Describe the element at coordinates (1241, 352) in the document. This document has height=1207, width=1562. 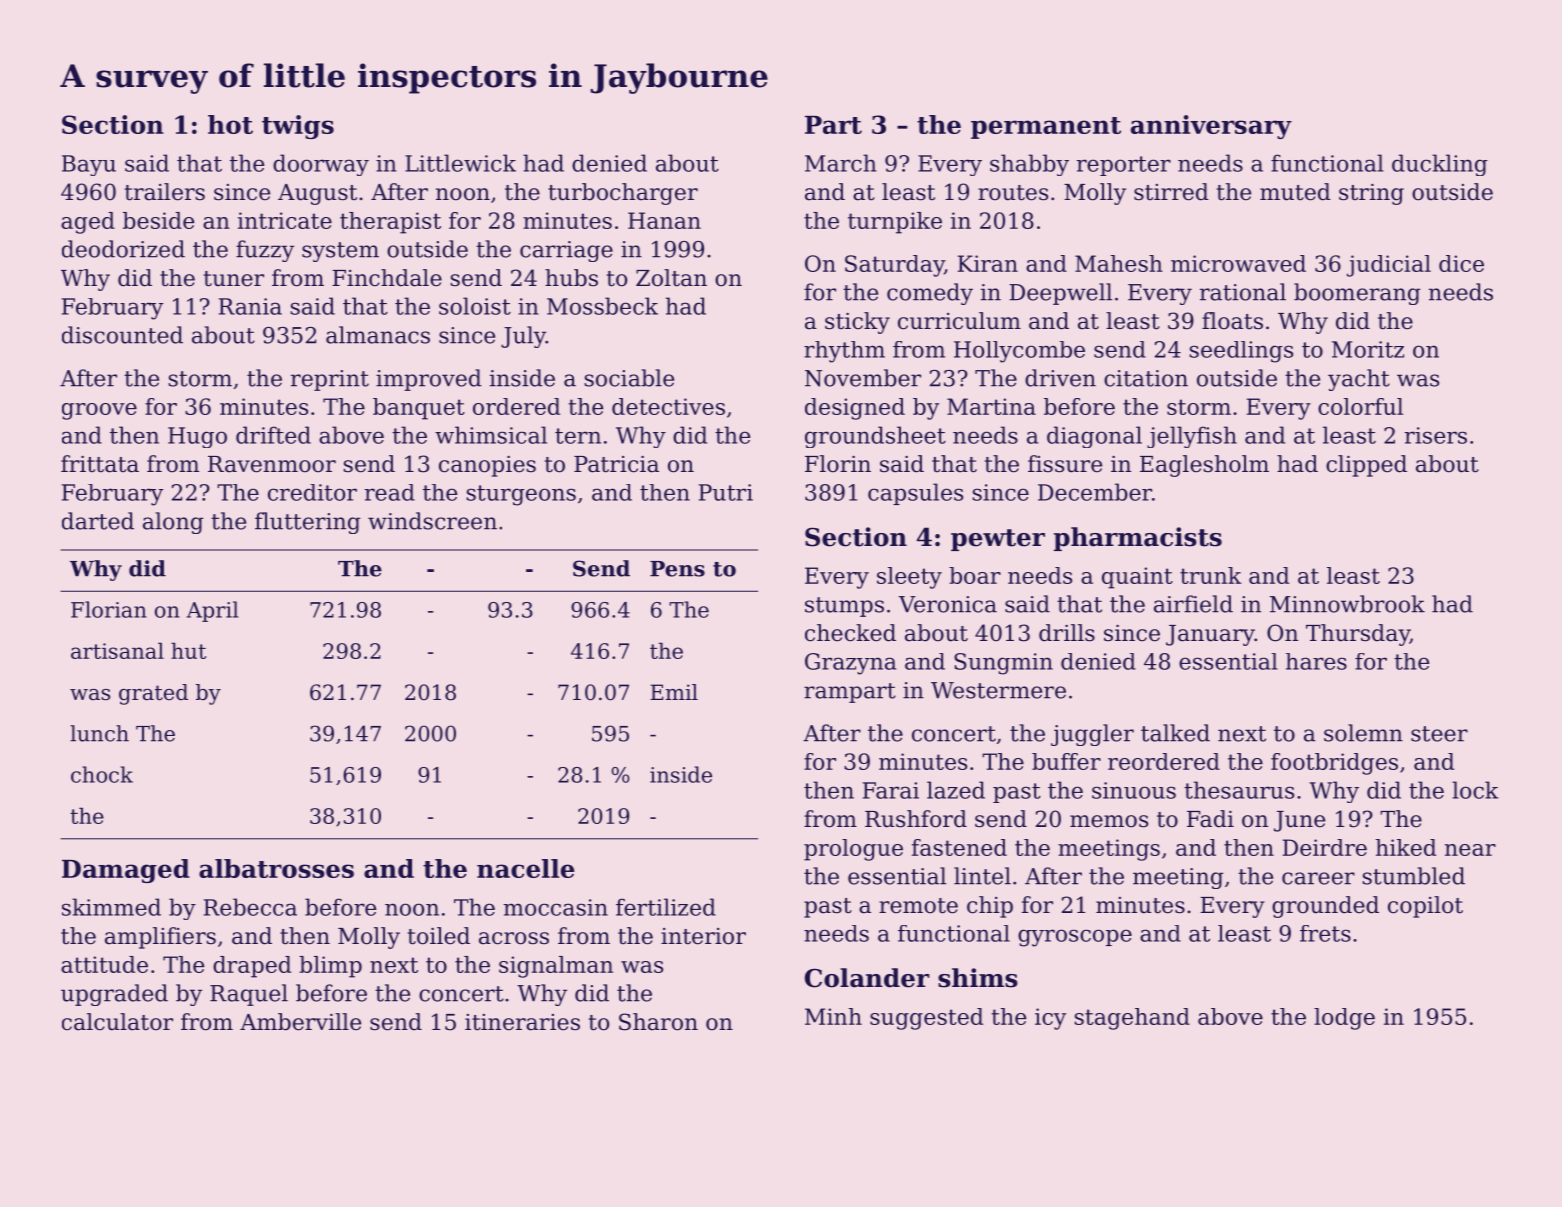
I see `seedlings` at that location.
